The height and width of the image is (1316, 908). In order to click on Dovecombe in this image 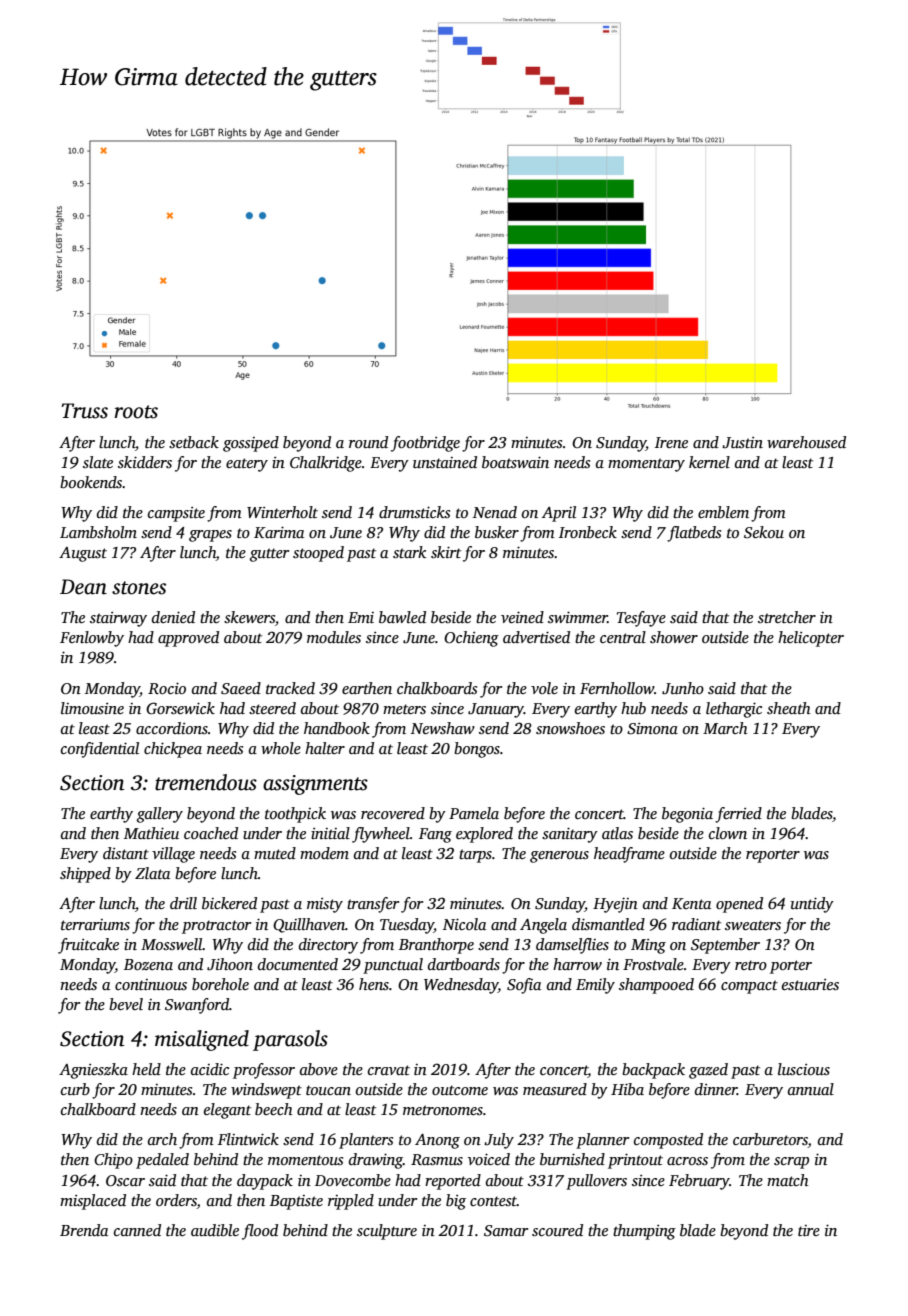, I will do `click(353, 1180)`.
